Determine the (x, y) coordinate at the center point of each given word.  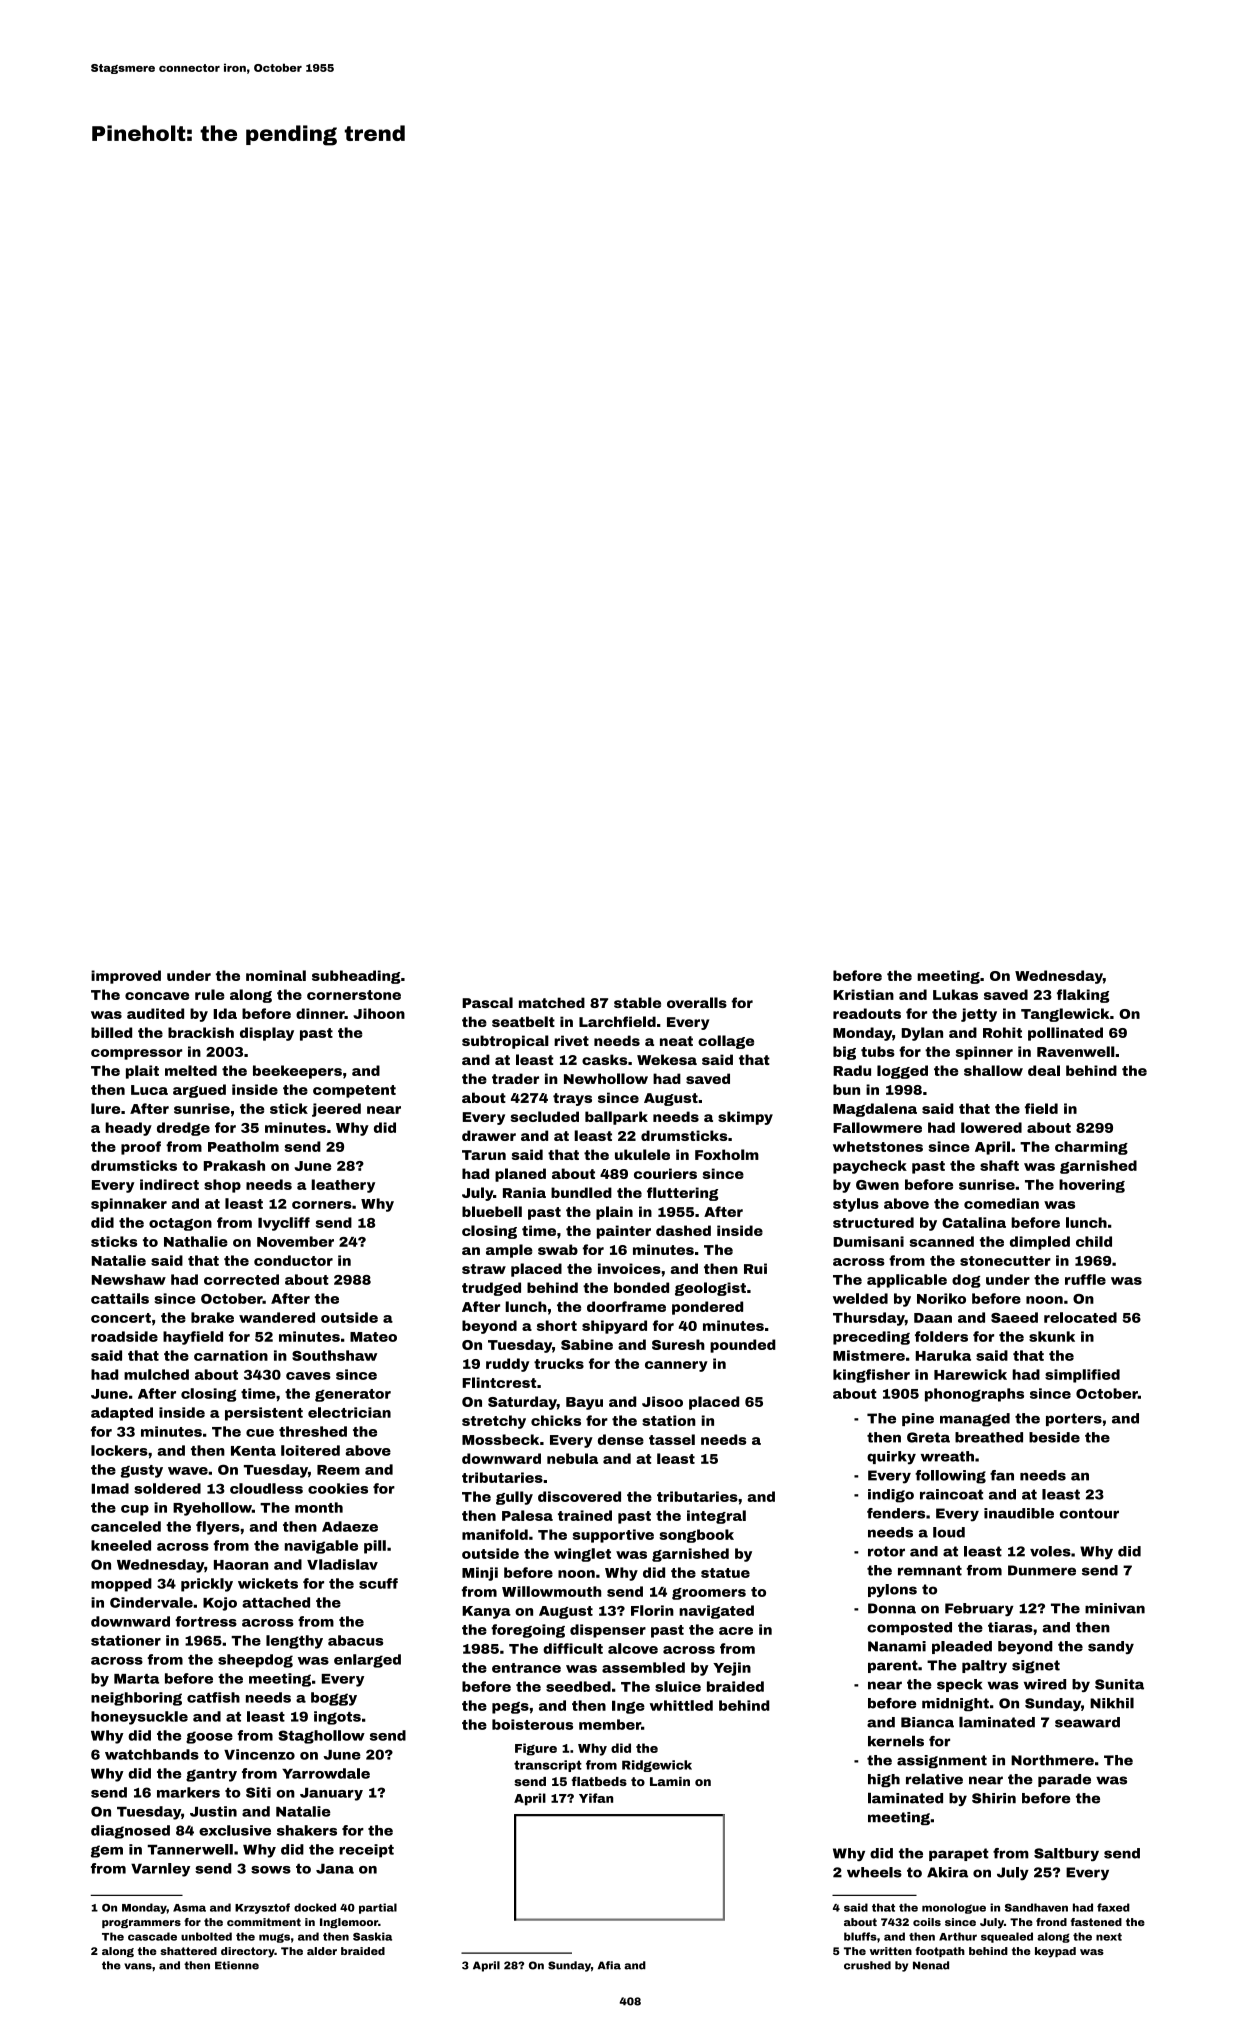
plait (142, 1072)
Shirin (994, 1798)
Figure (536, 1749)
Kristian (863, 994)
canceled (126, 1526)
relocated (1080, 1317)
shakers (307, 1830)
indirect (169, 1184)
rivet (571, 1040)
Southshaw (334, 1355)
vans (138, 1966)
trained (585, 1515)
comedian (1001, 1203)
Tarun (484, 1155)
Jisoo (662, 1401)
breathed (989, 1437)
